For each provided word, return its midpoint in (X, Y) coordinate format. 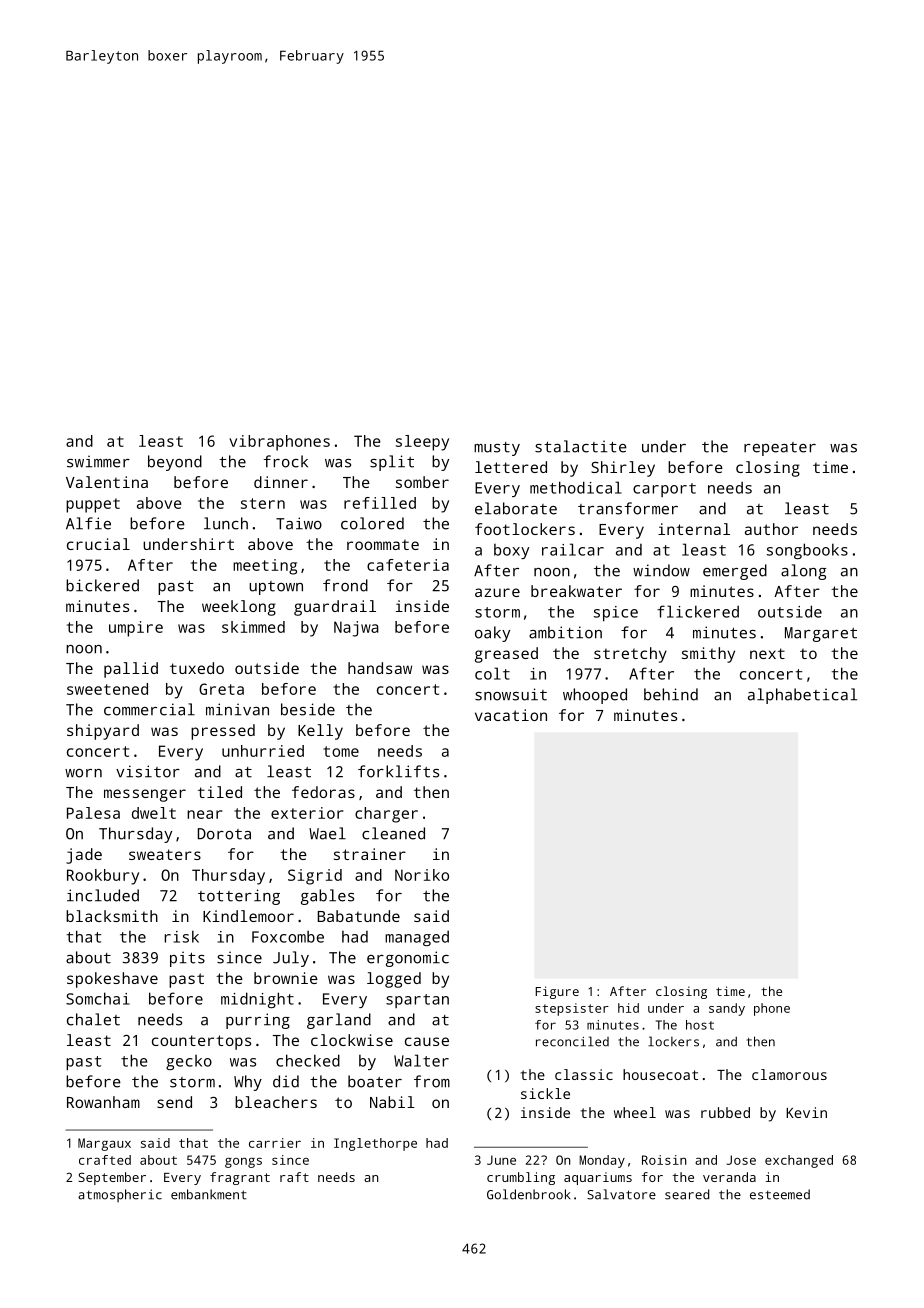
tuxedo (197, 668)
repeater (780, 449)
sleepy (422, 443)
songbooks (807, 551)
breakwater (576, 591)
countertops (201, 1042)
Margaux (104, 1144)
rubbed (725, 1112)
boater (375, 1081)
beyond (175, 463)
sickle (545, 1093)
